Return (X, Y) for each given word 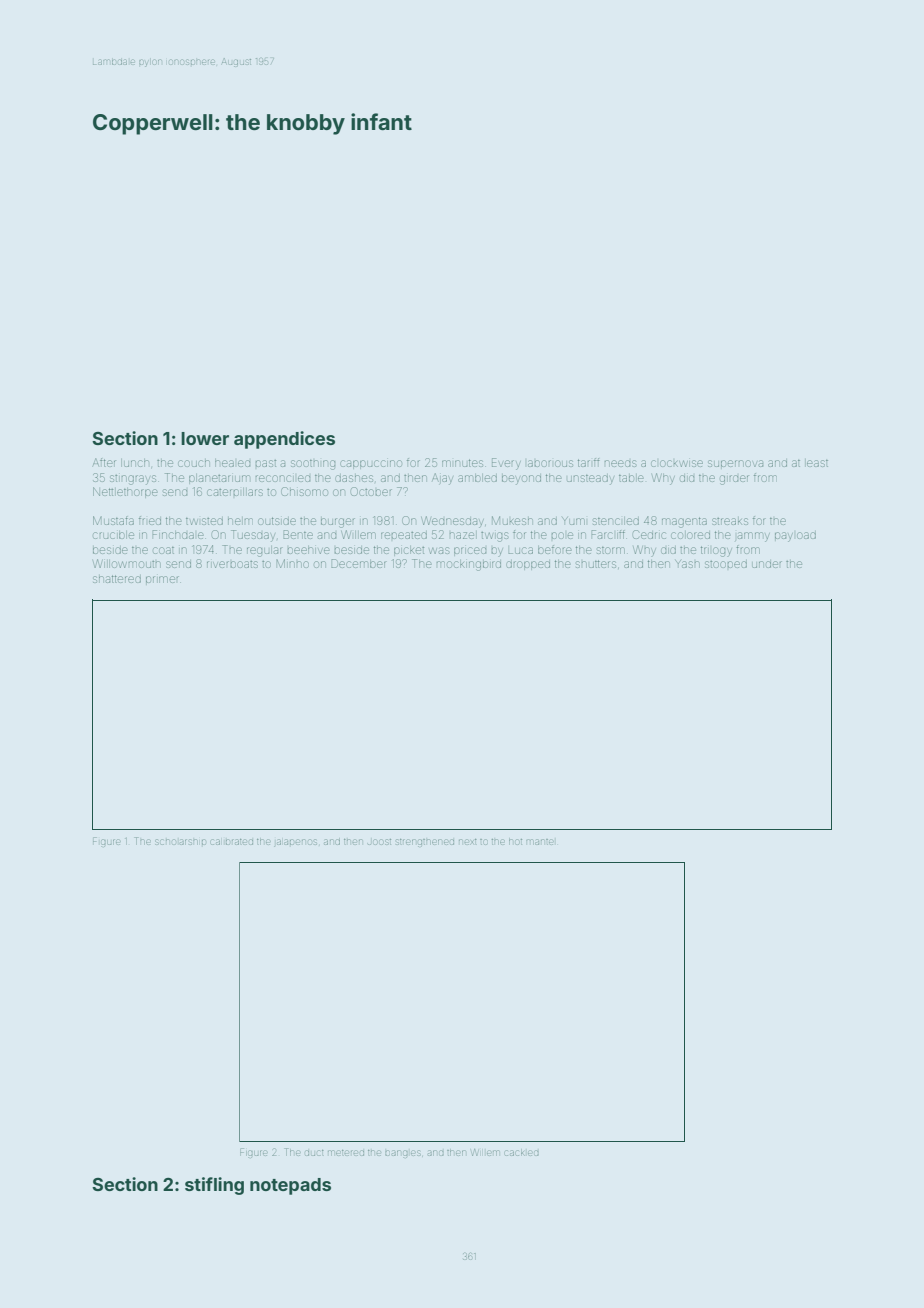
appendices (284, 440)
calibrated (232, 842)
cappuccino (371, 464)
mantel (540, 842)
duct (314, 1153)
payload (795, 536)
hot (515, 842)
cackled (522, 1153)
